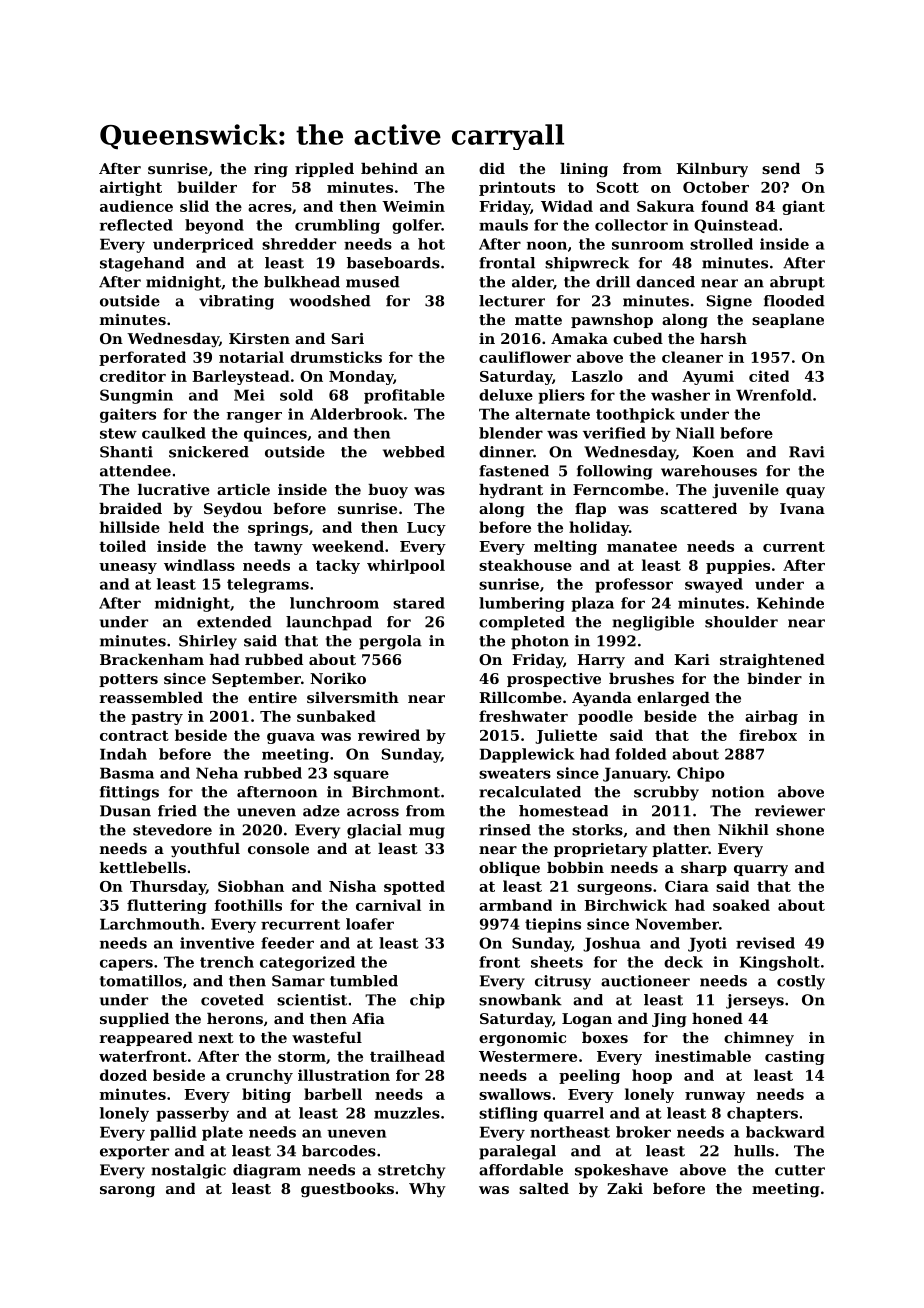 The image size is (924, 1308). Describe the element at coordinates (721, 244) in the document. I see `strolled` at that location.
